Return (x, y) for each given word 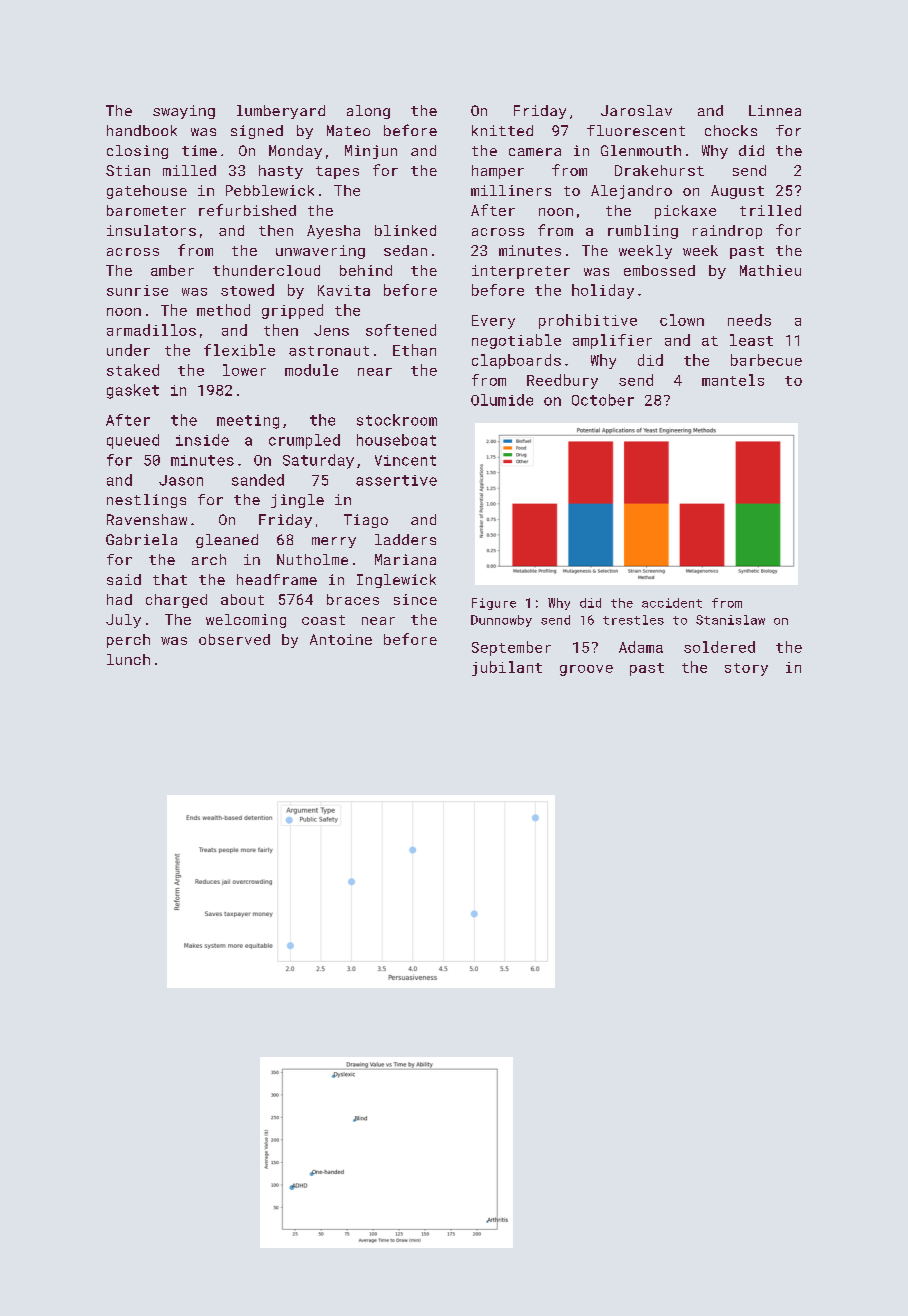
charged (176, 601)
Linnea (775, 110)
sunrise (137, 290)
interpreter (521, 272)
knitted (502, 130)
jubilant (507, 668)
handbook (142, 130)
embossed (659, 270)
